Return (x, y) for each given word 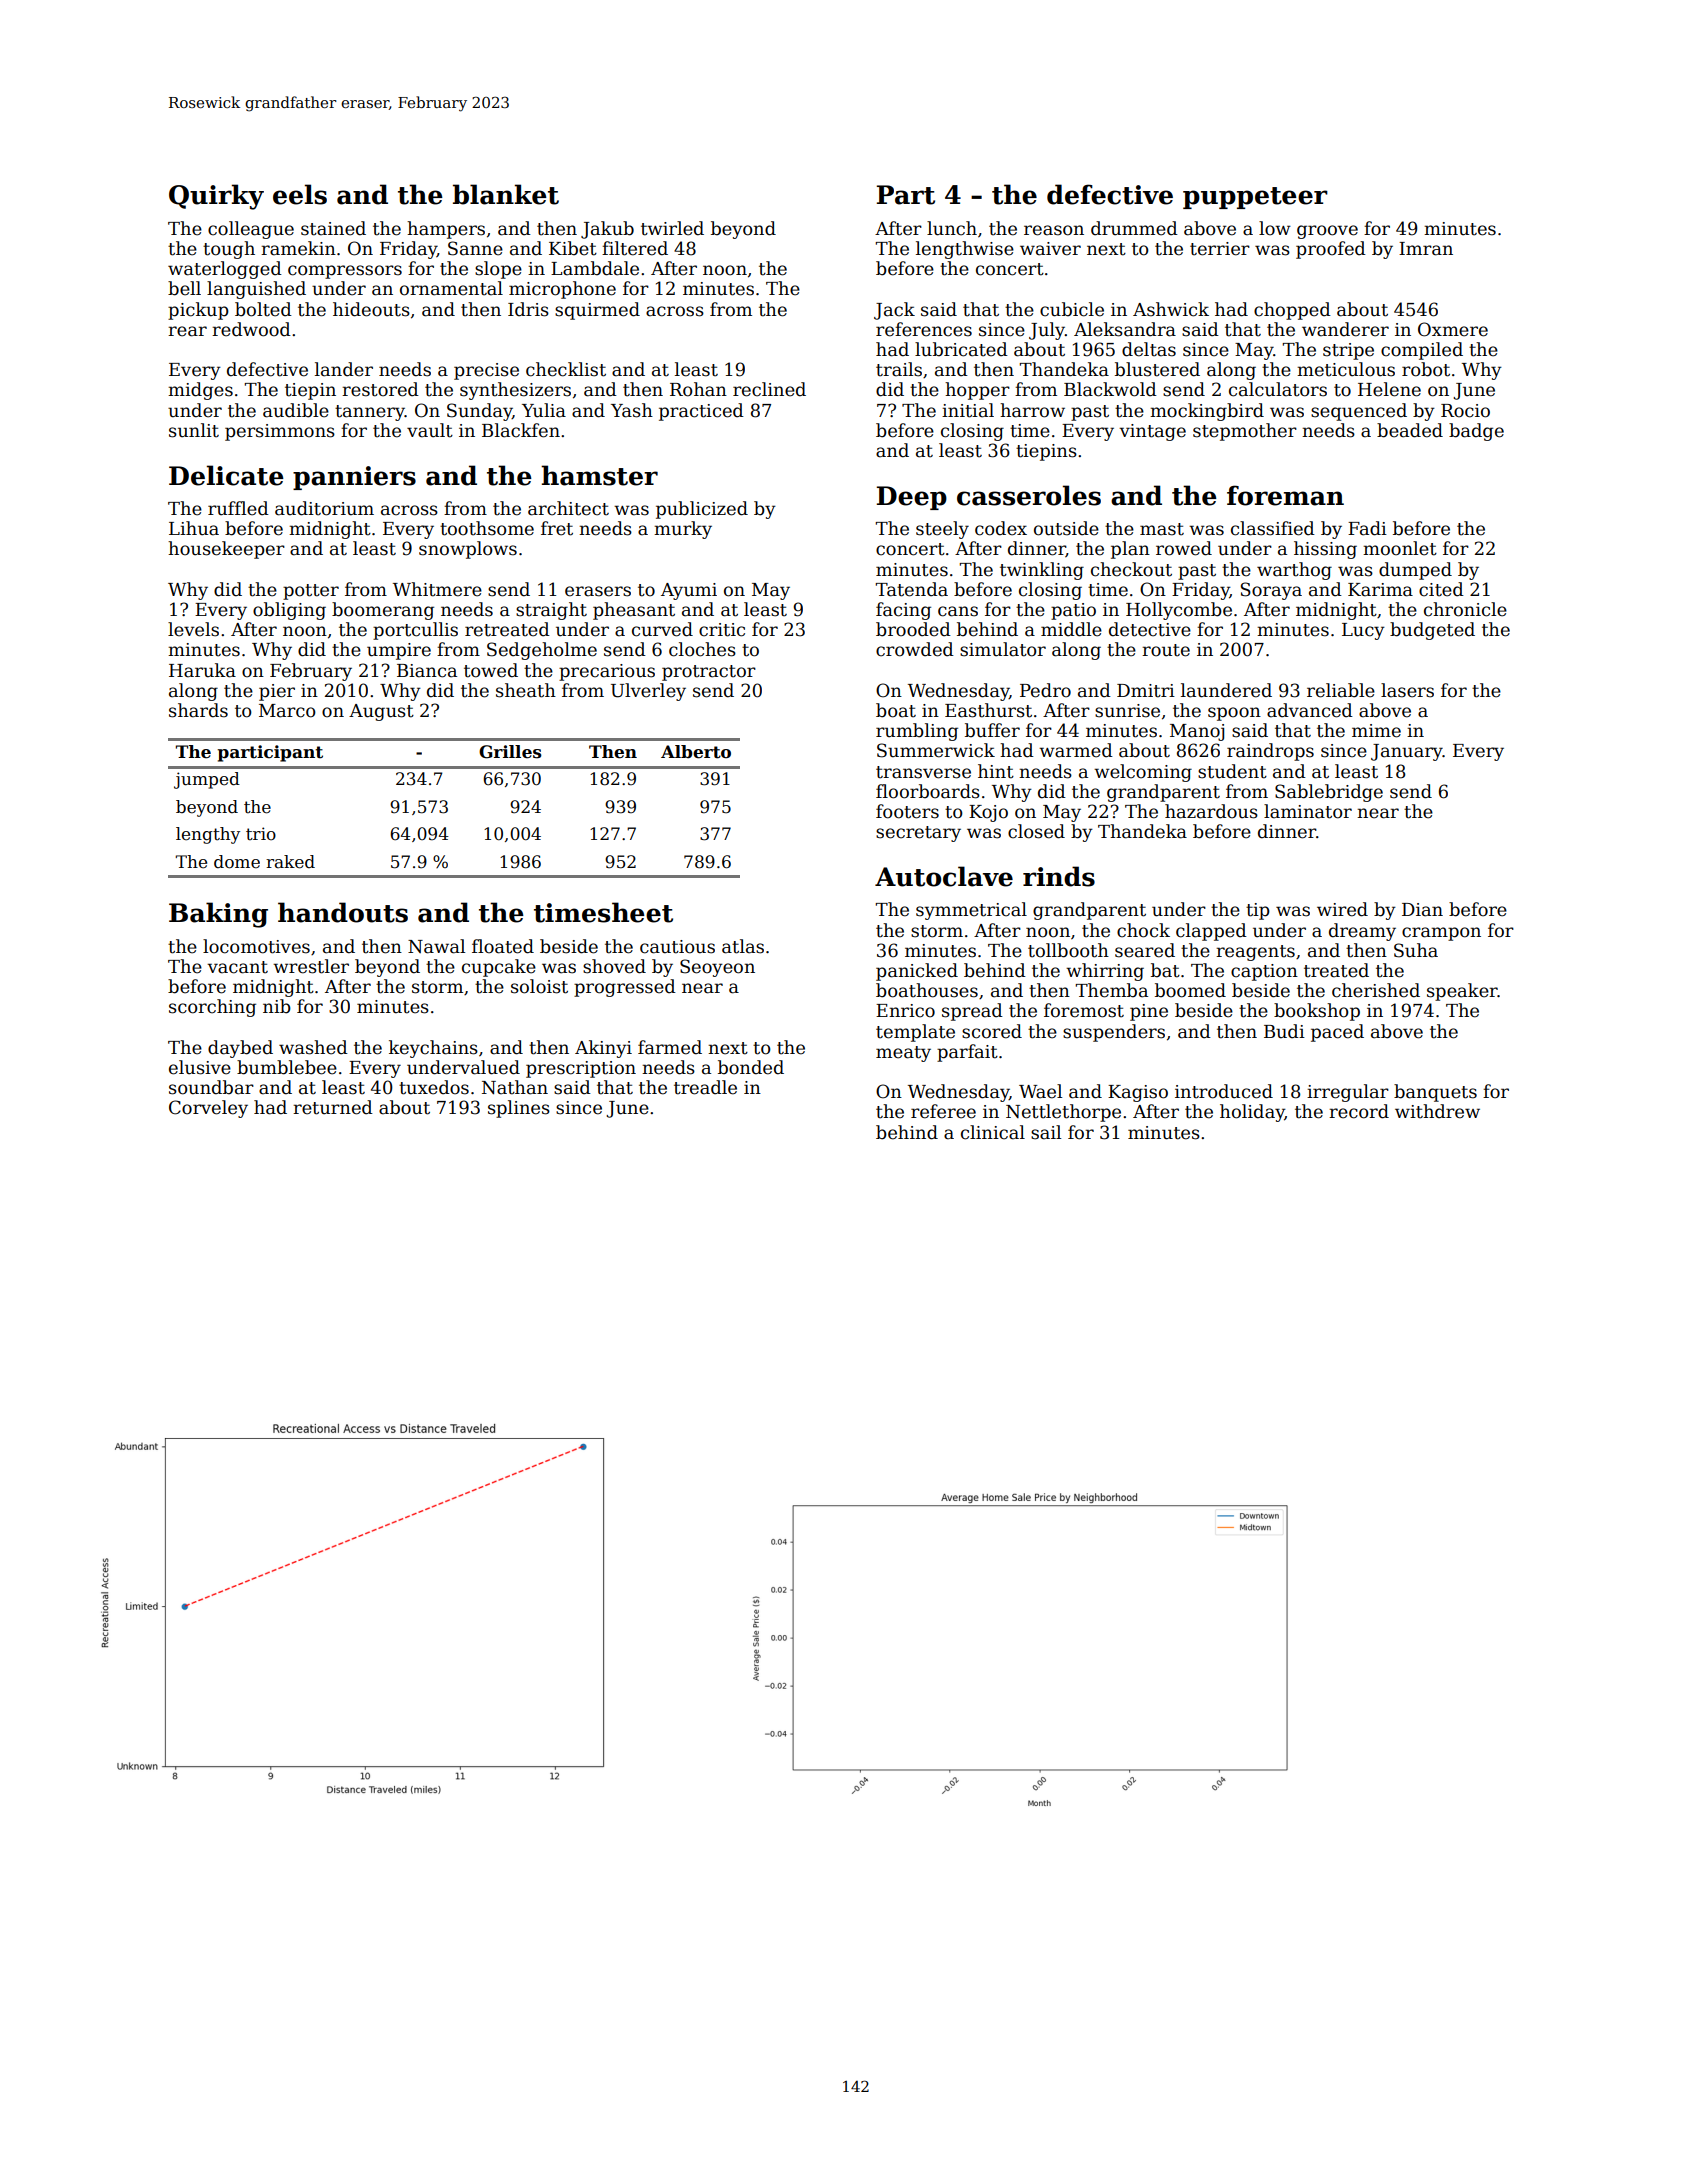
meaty (903, 1054)
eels (300, 194)
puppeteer (1255, 198)
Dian (1422, 910)
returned (333, 1107)
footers (907, 811)
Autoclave (944, 876)
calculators (1278, 389)
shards (198, 710)
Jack (894, 311)
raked (290, 862)
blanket (506, 194)
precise (486, 371)
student (1232, 771)
